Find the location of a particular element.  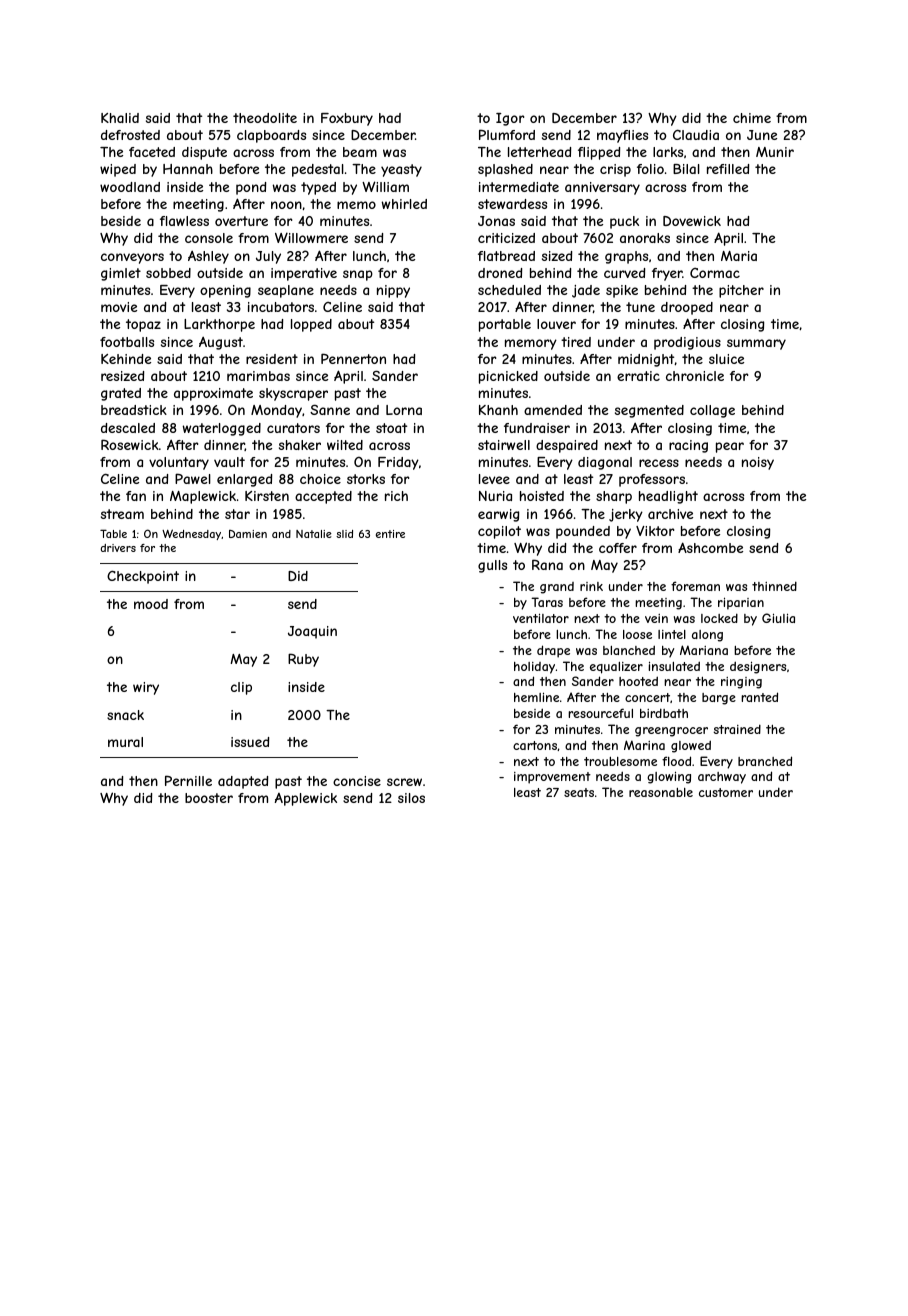

gulls is located at coordinates (492, 566).
